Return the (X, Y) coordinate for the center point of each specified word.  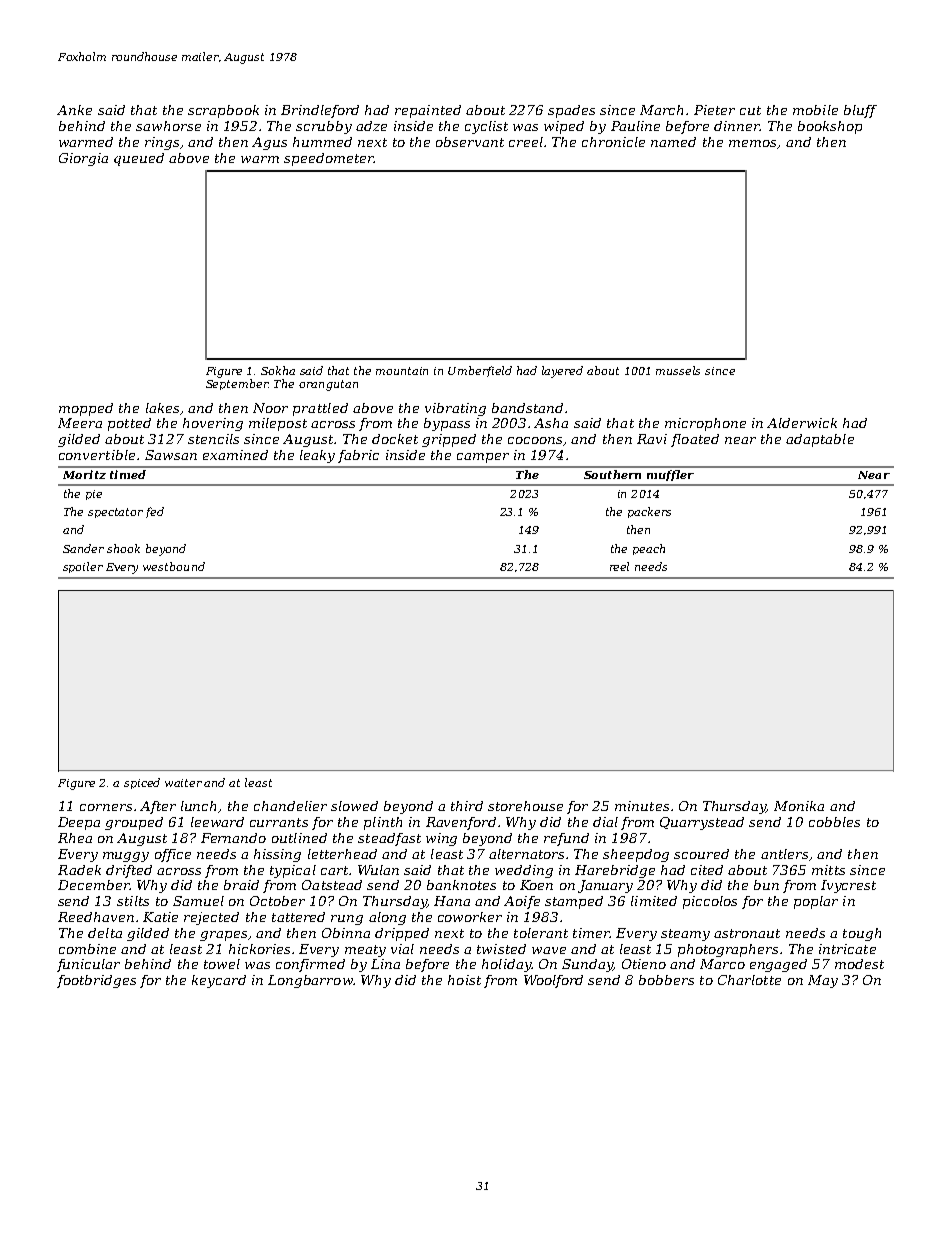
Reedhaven (96, 917)
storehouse (525, 806)
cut (750, 110)
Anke (74, 110)
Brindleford (320, 111)
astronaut (747, 933)
